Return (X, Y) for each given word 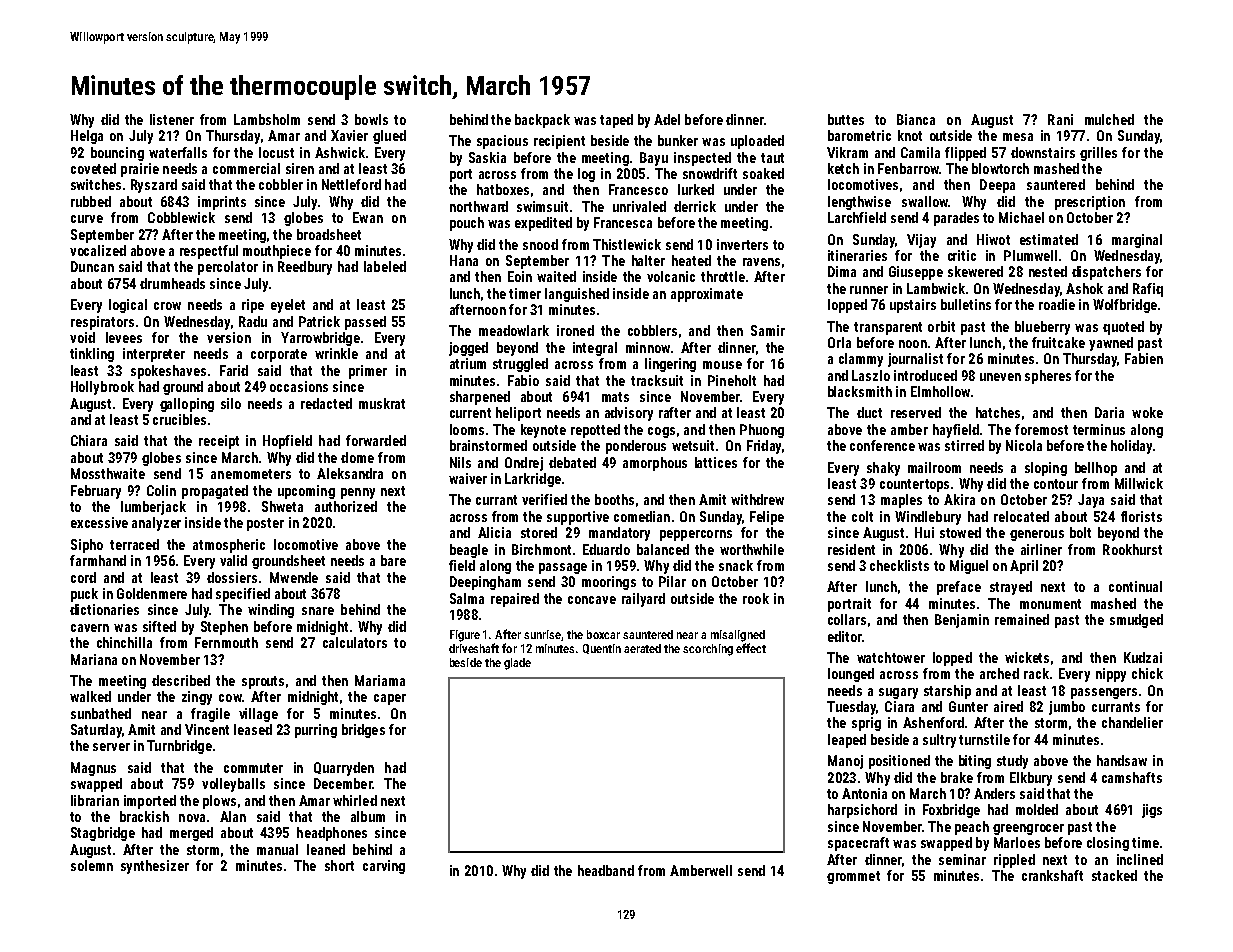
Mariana (94, 659)
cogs (661, 432)
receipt (219, 442)
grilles (1098, 154)
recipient (559, 142)
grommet (853, 877)
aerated (642, 648)
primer (368, 372)
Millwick (1139, 483)
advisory (629, 414)
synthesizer (155, 867)
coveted (93, 168)
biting (975, 762)
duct (869, 412)
